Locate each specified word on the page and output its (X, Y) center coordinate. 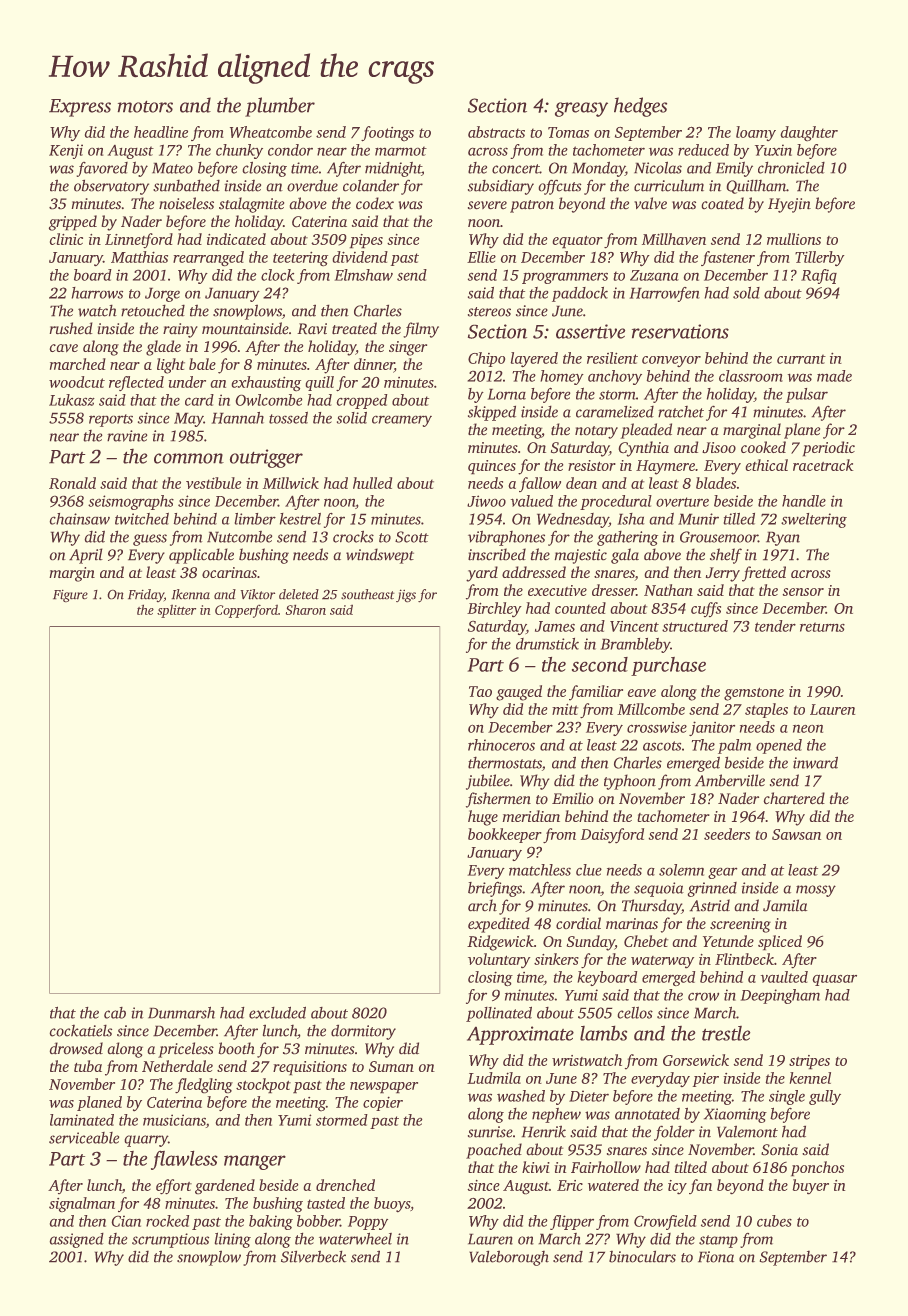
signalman (82, 1204)
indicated (236, 239)
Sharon (306, 610)
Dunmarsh (181, 1013)
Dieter (589, 1096)
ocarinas (229, 572)
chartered (794, 798)
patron (532, 206)
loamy (756, 133)
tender (775, 626)
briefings (495, 889)
